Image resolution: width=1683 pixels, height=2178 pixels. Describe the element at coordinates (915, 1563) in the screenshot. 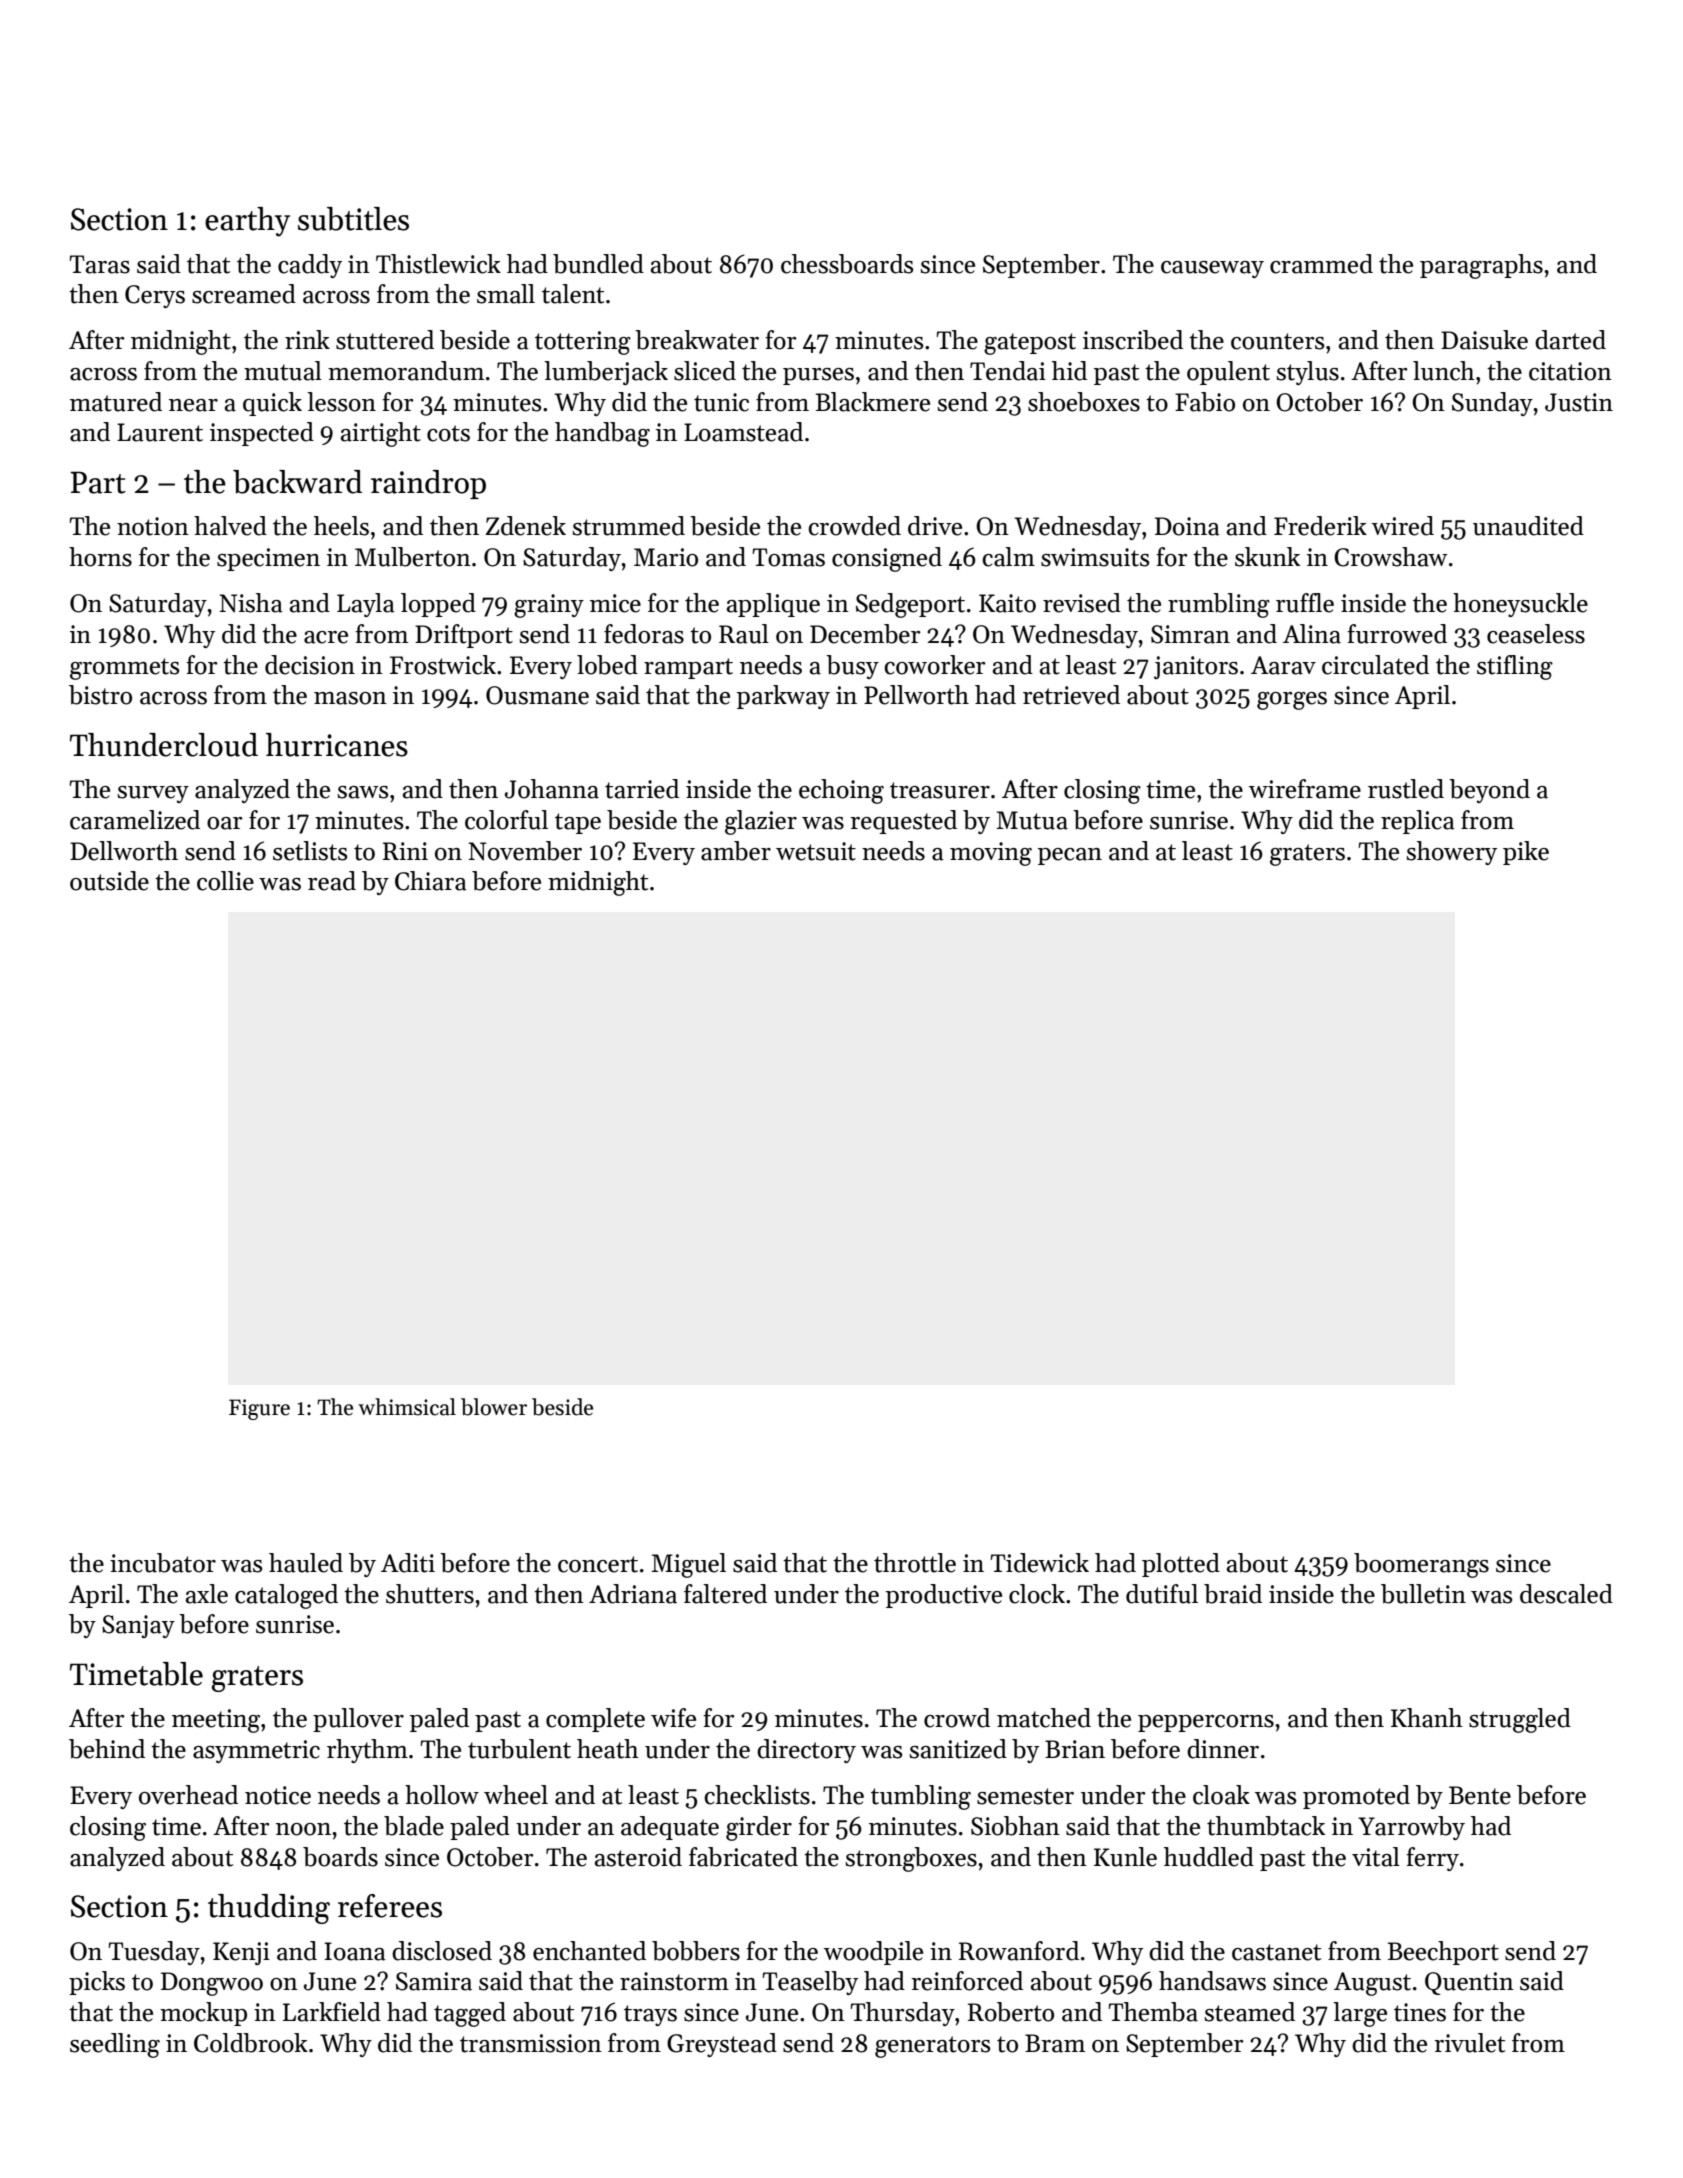

I see `throttle` at that location.
